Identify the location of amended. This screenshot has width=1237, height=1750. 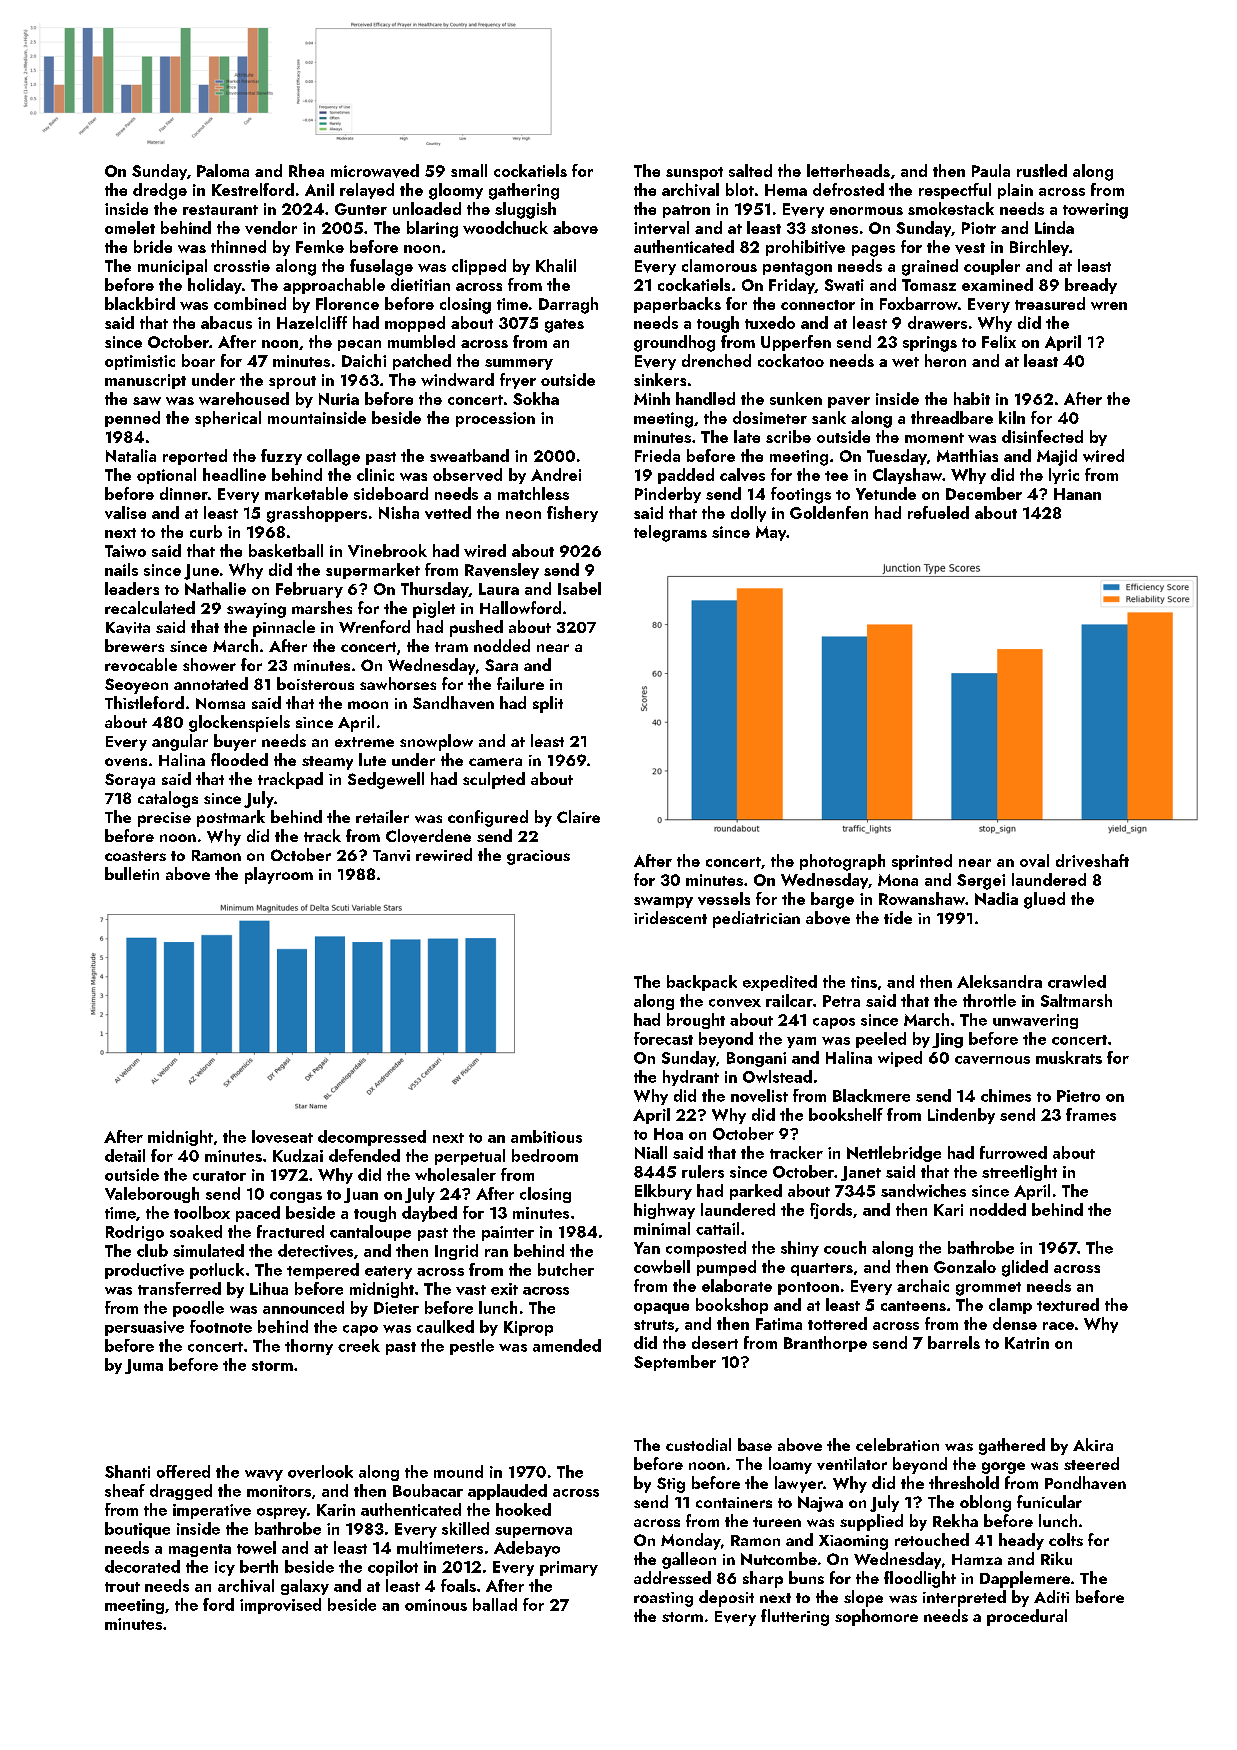
(567, 1345).
